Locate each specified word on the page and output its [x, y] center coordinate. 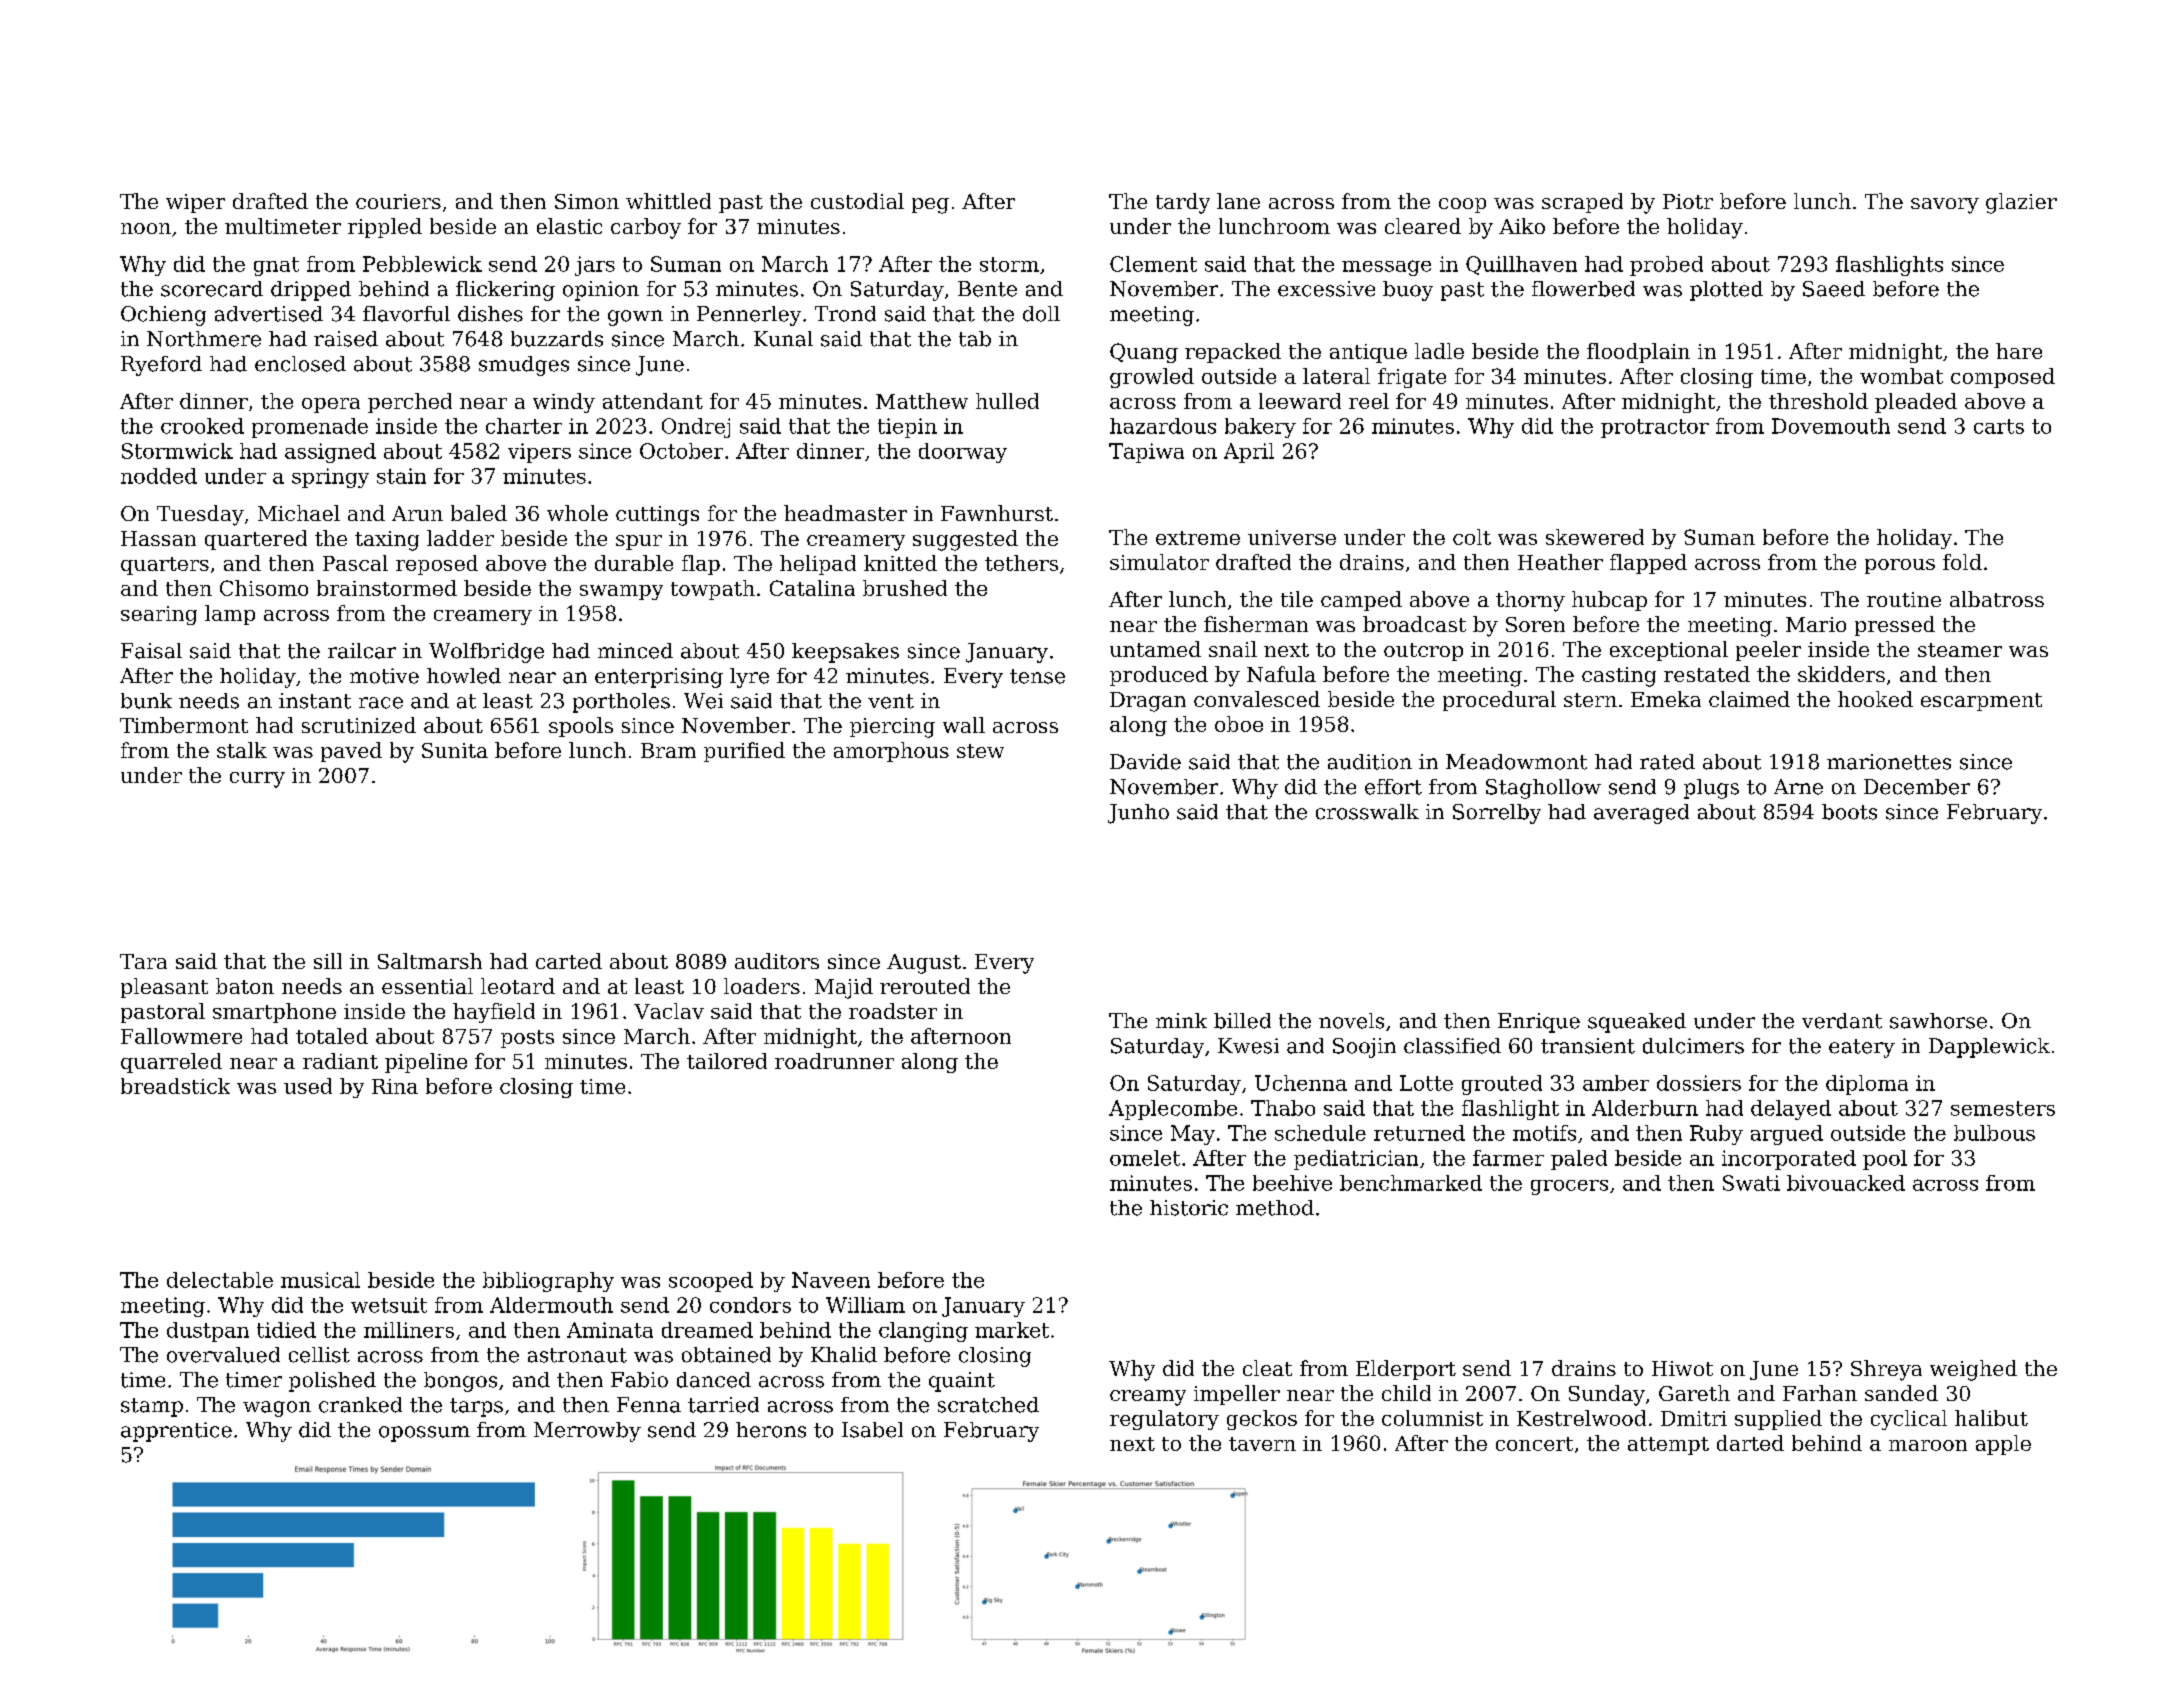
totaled [332, 1036]
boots [1849, 812]
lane [1238, 201]
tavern [1262, 1444]
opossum [424, 1434]
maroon [1928, 1445]
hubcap [1609, 601]
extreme [1198, 538]
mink [1181, 1020]
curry [257, 780]
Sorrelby [1497, 814]
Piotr [1688, 201]
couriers [398, 201]
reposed [437, 565]
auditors [777, 961]
